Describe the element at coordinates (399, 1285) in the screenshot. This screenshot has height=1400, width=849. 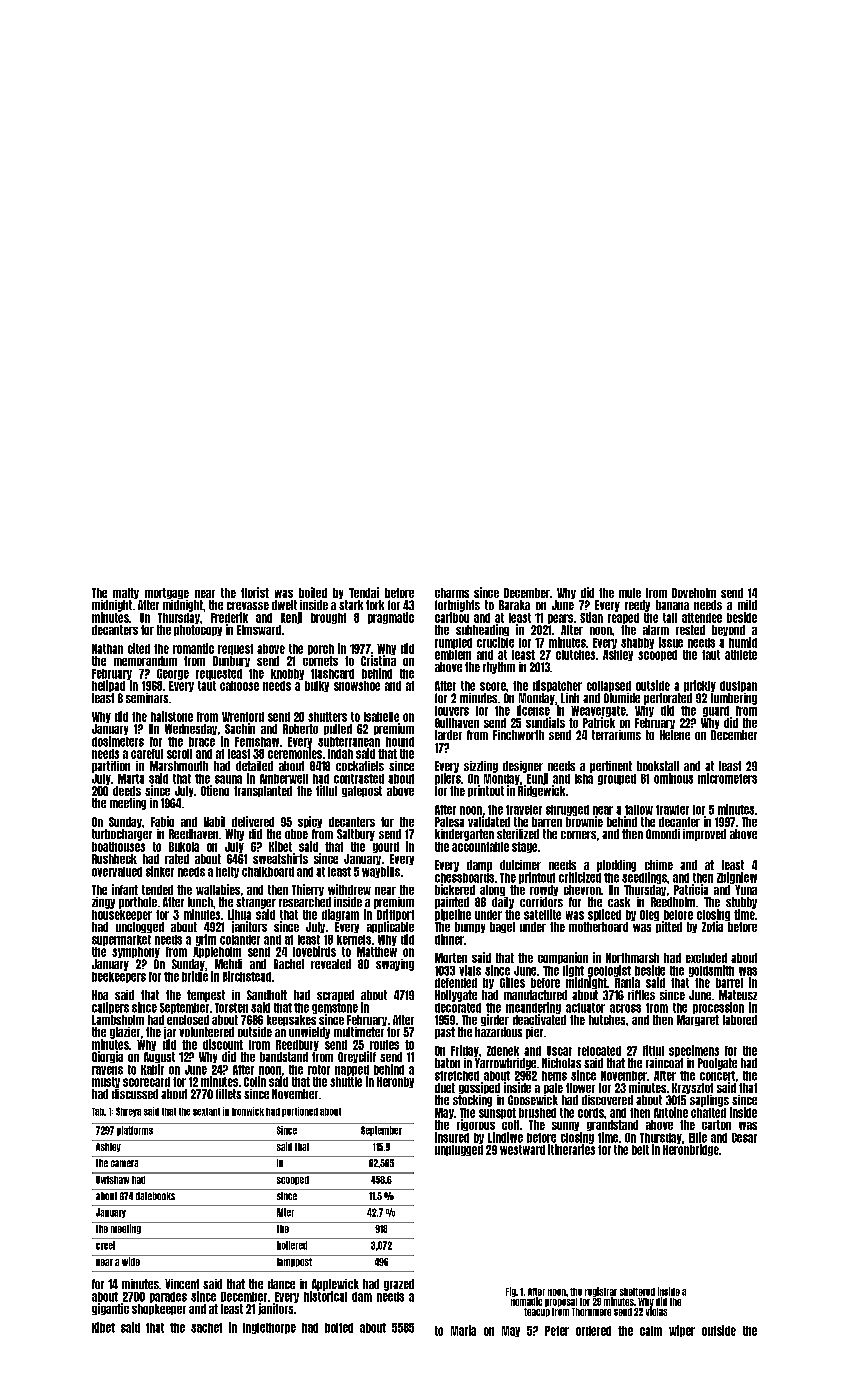
I see `grazed` at that location.
